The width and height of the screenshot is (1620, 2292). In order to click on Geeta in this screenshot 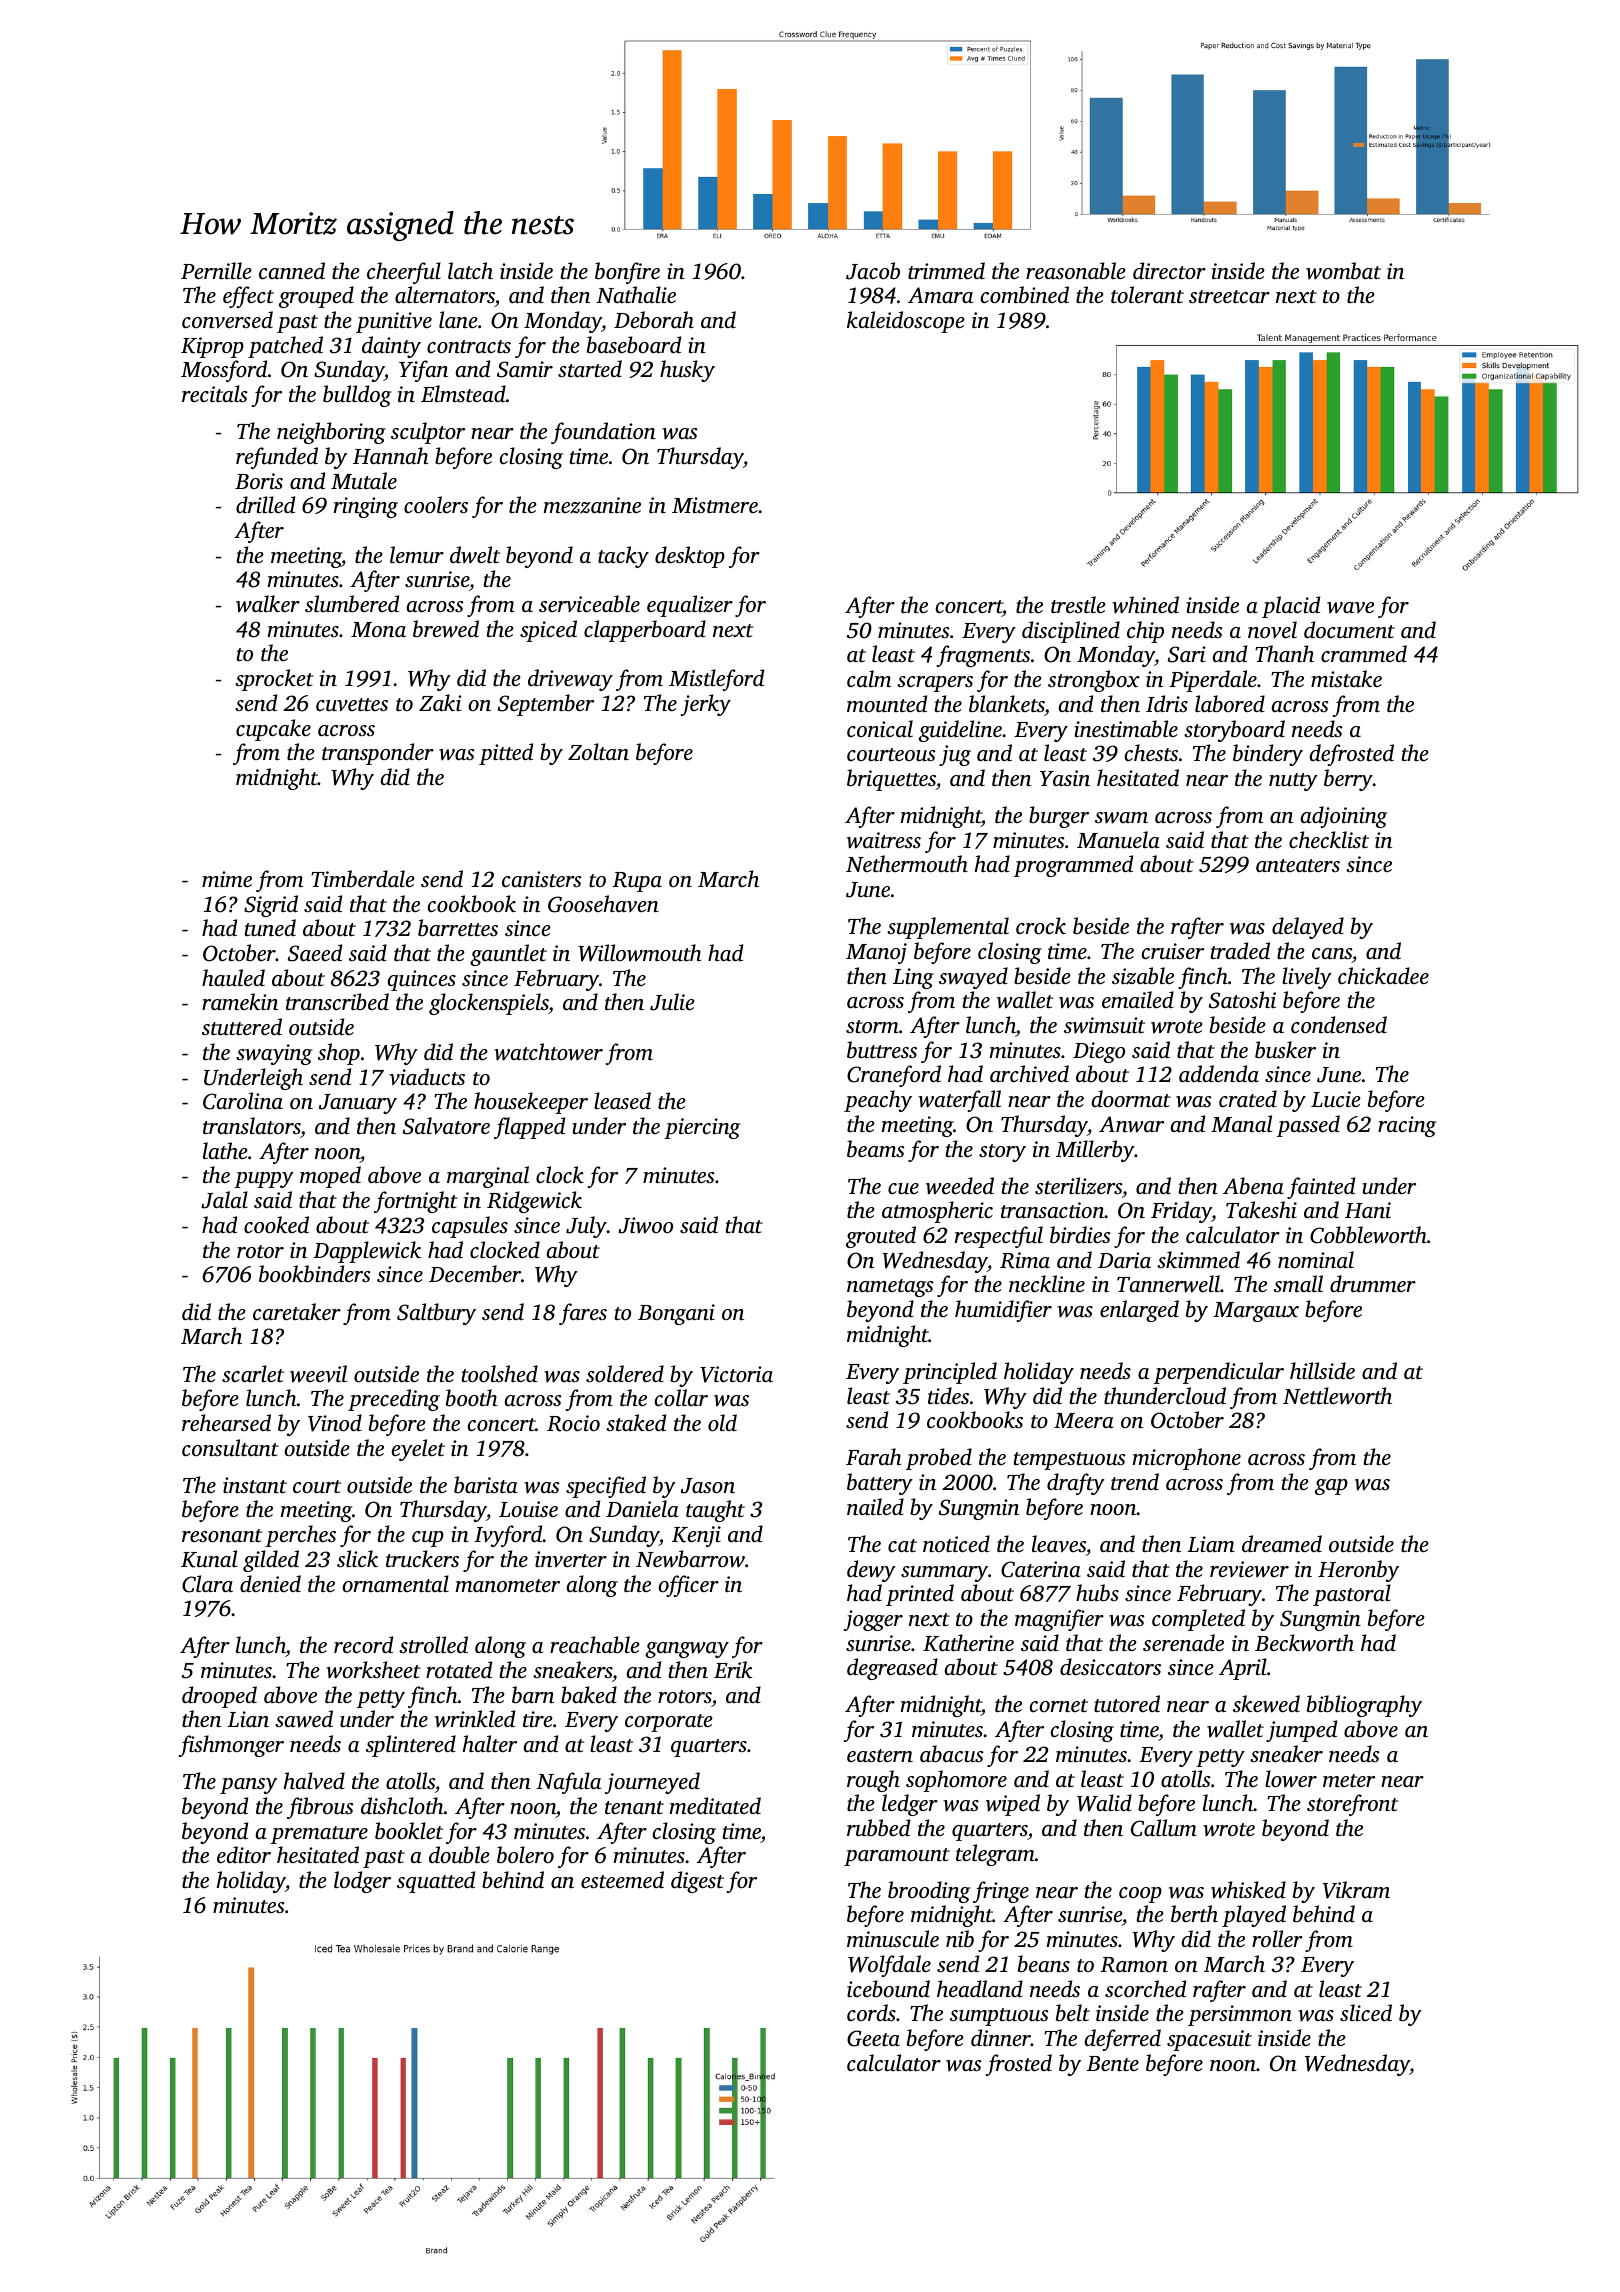, I will do `click(873, 2038)`.
